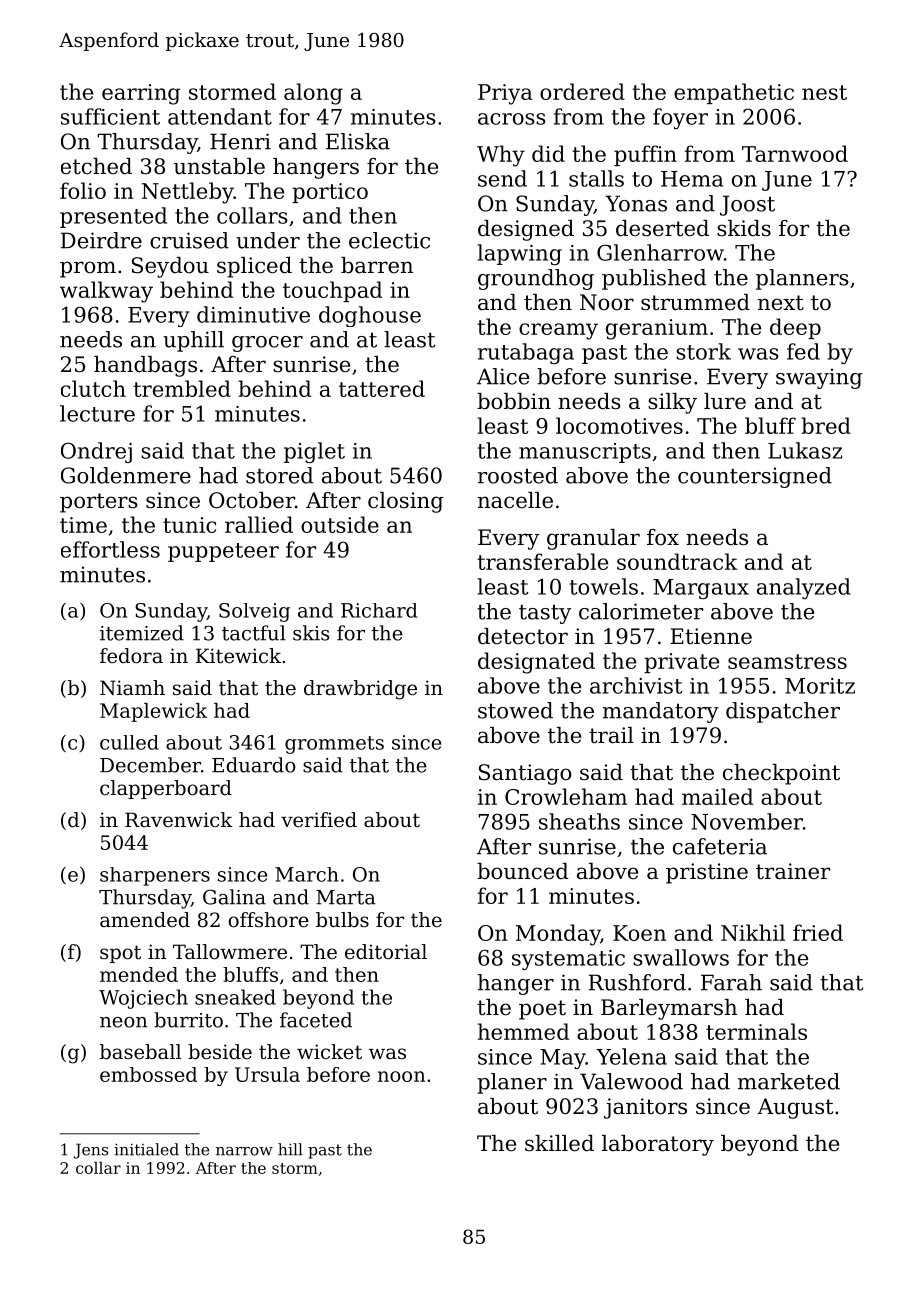 The height and width of the screenshot is (1314, 924). I want to click on skilled, so click(559, 1143).
